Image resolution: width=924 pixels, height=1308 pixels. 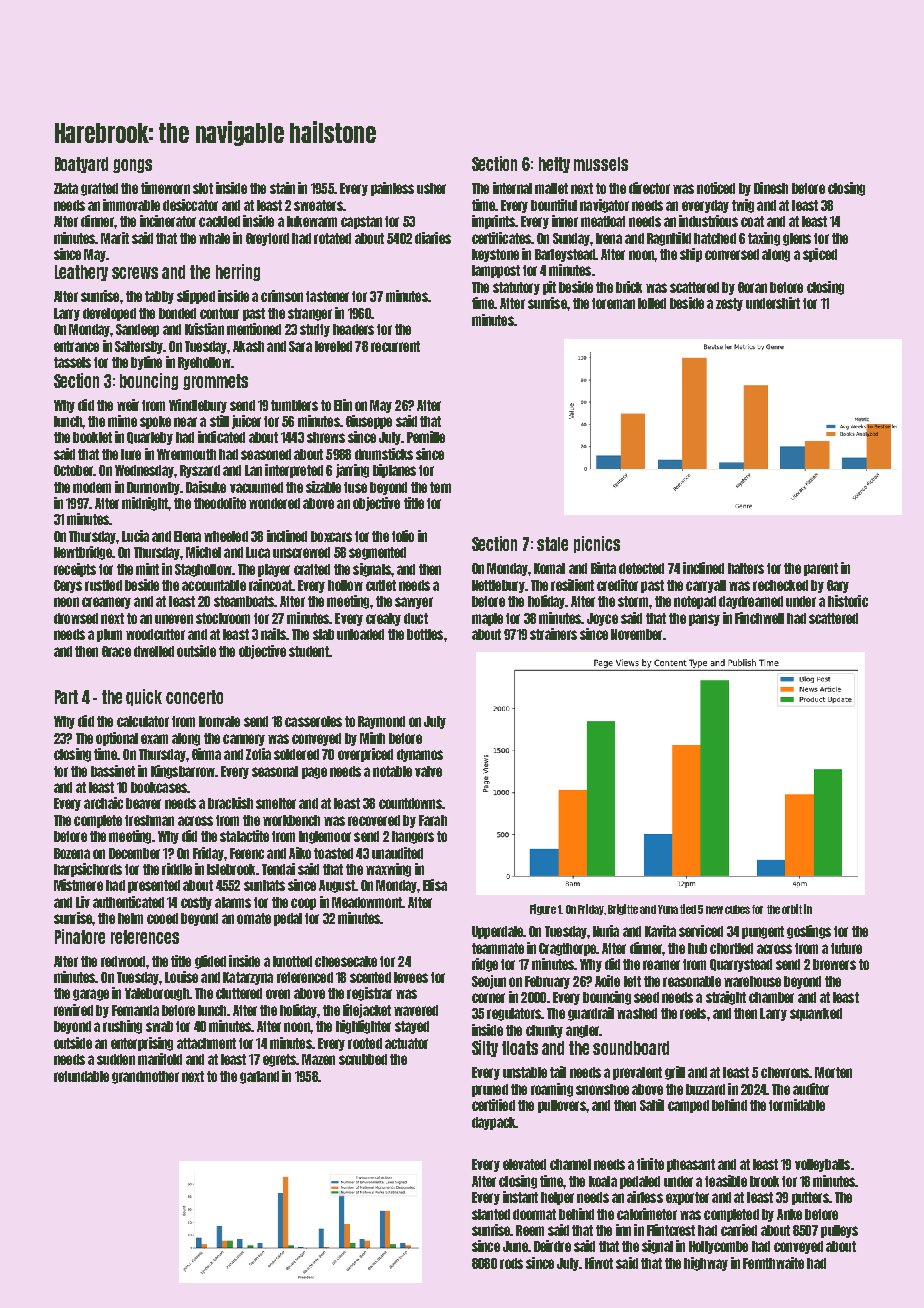 What do you see at coordinates (81, 165) in the screenshot?
I see `Boatyard` at bounding box center [81, 165].
